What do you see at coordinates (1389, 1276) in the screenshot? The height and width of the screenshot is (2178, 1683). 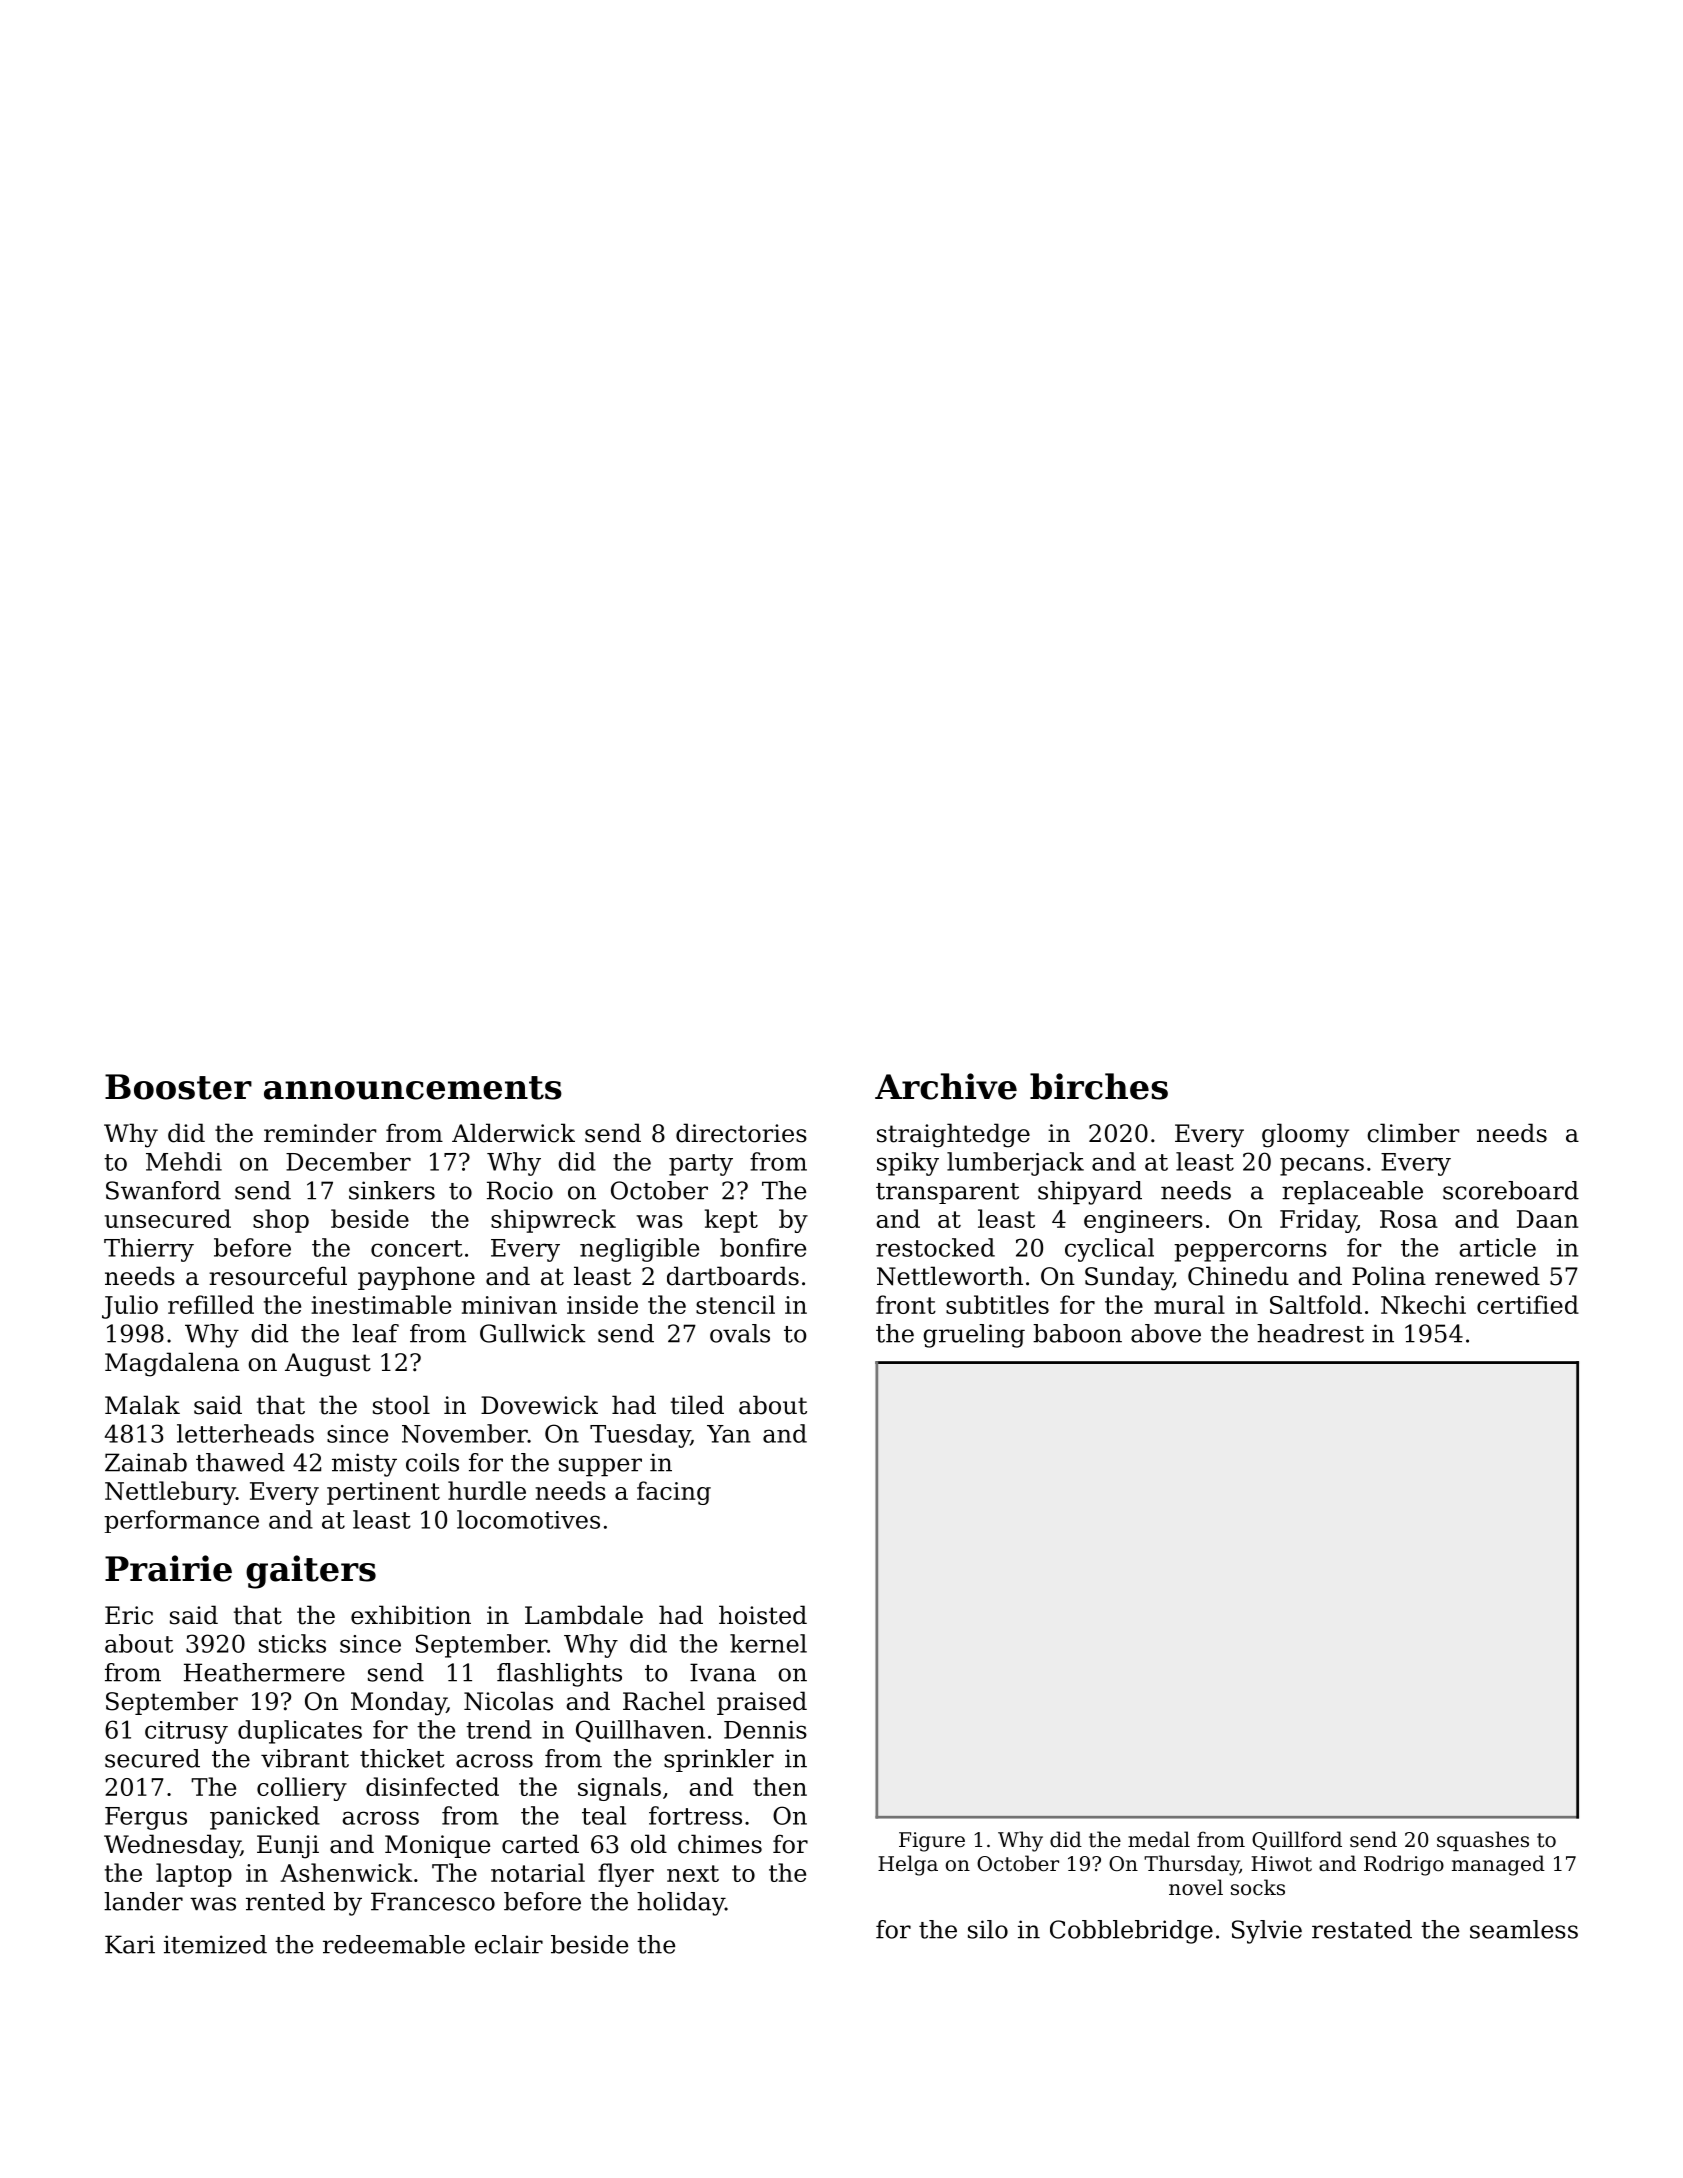 I see `Polina` at bounding box center [1389, 1276].
